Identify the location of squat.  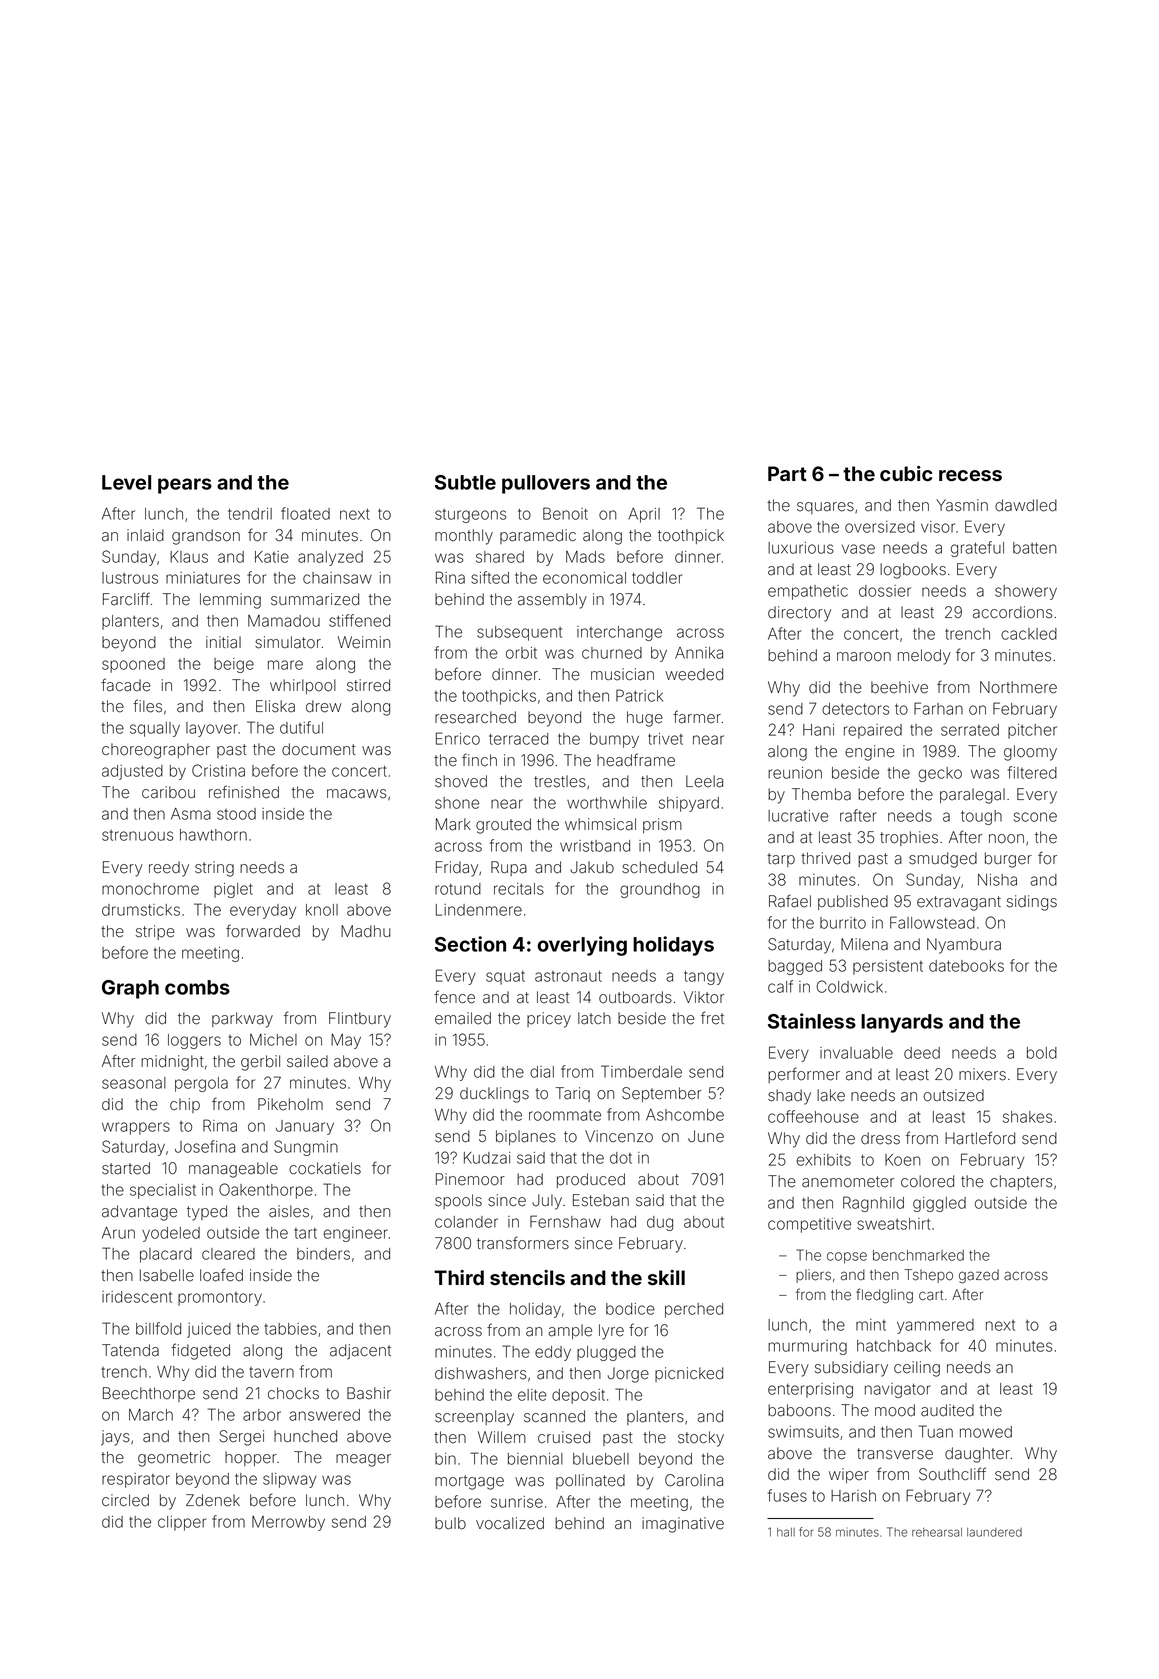
(505, 978).
